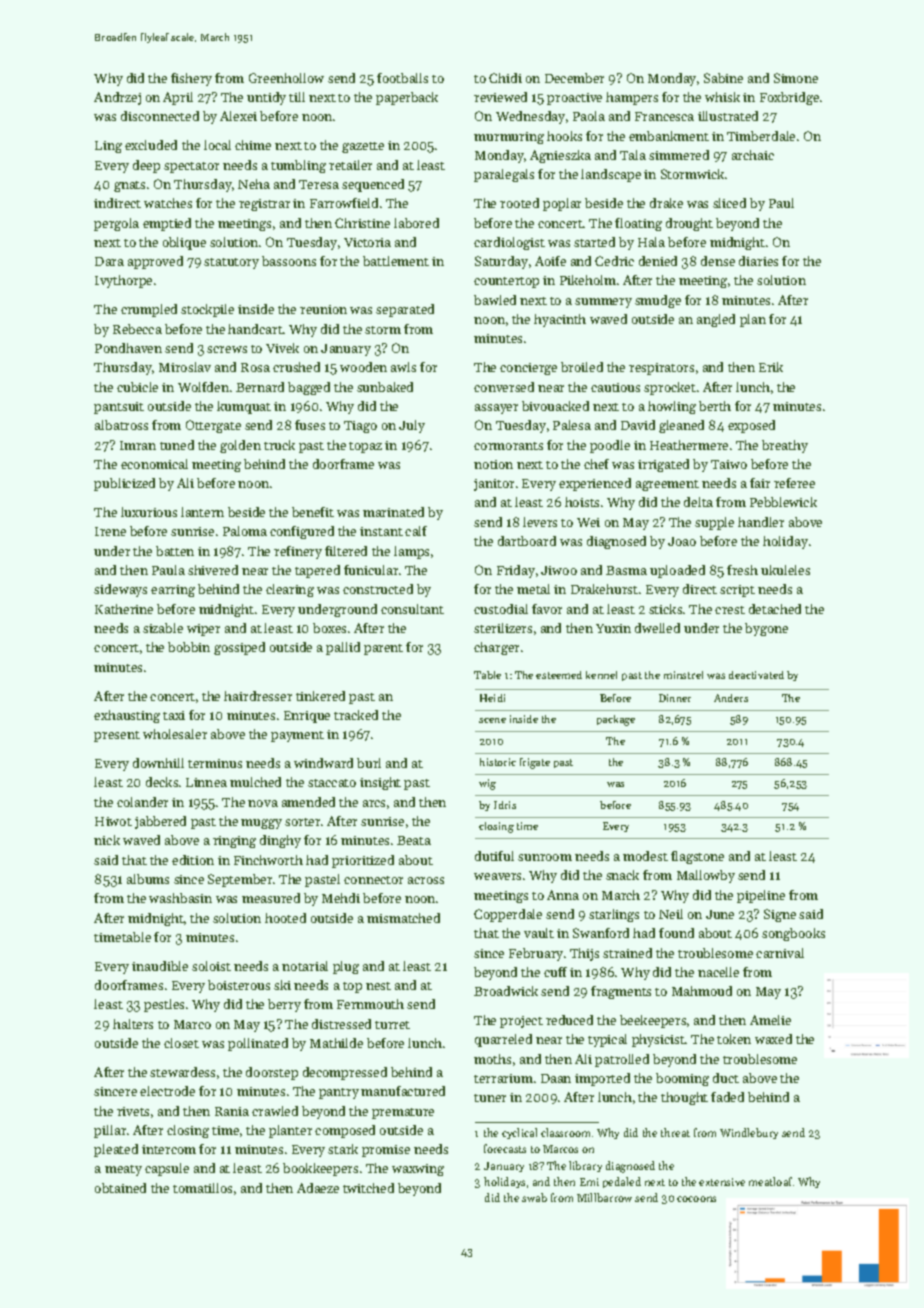 Image resolution: width=924 pixels, height=1308 pixels. I want to click on Simone, so click(796, 78).
